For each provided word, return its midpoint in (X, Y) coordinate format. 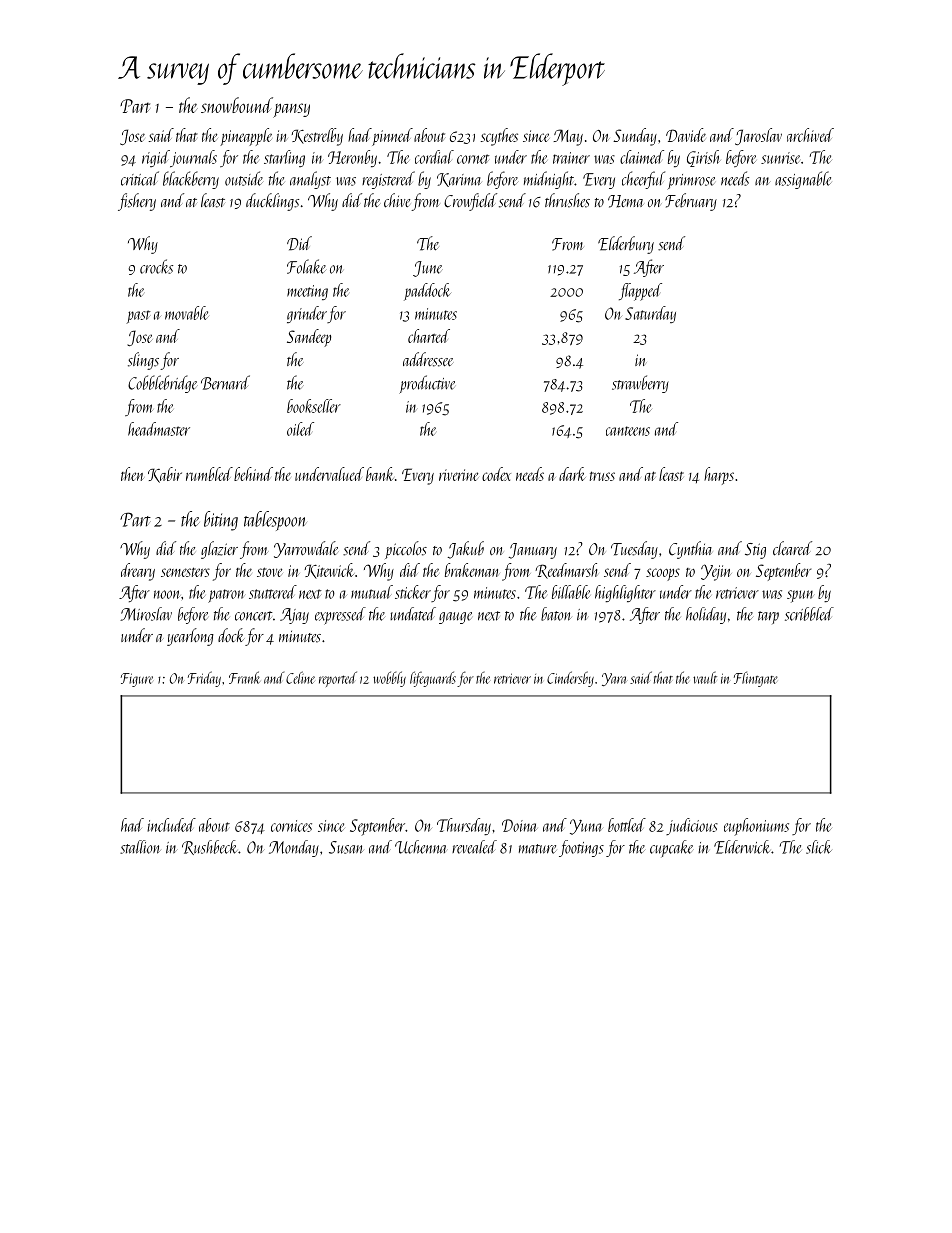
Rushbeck (209, 847)
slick (819, 847)
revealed (474, 847)
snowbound (237, 105)
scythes (499, 137)
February (691, 202)
